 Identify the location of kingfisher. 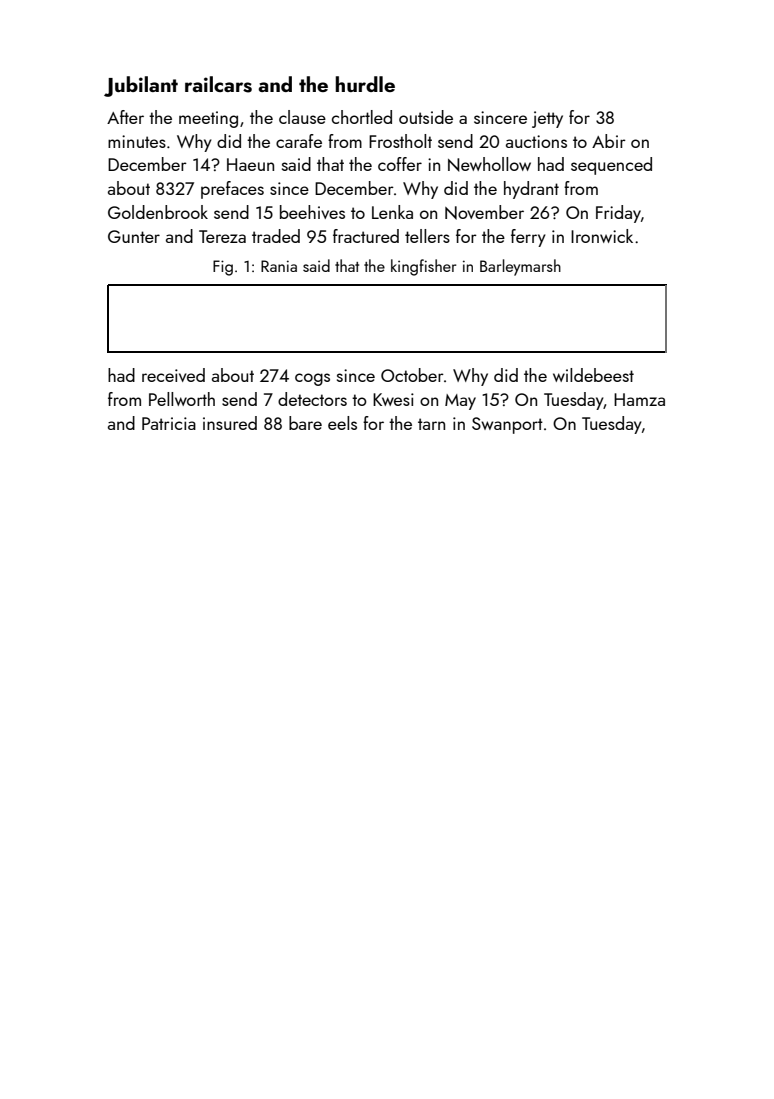
(423, 267).
